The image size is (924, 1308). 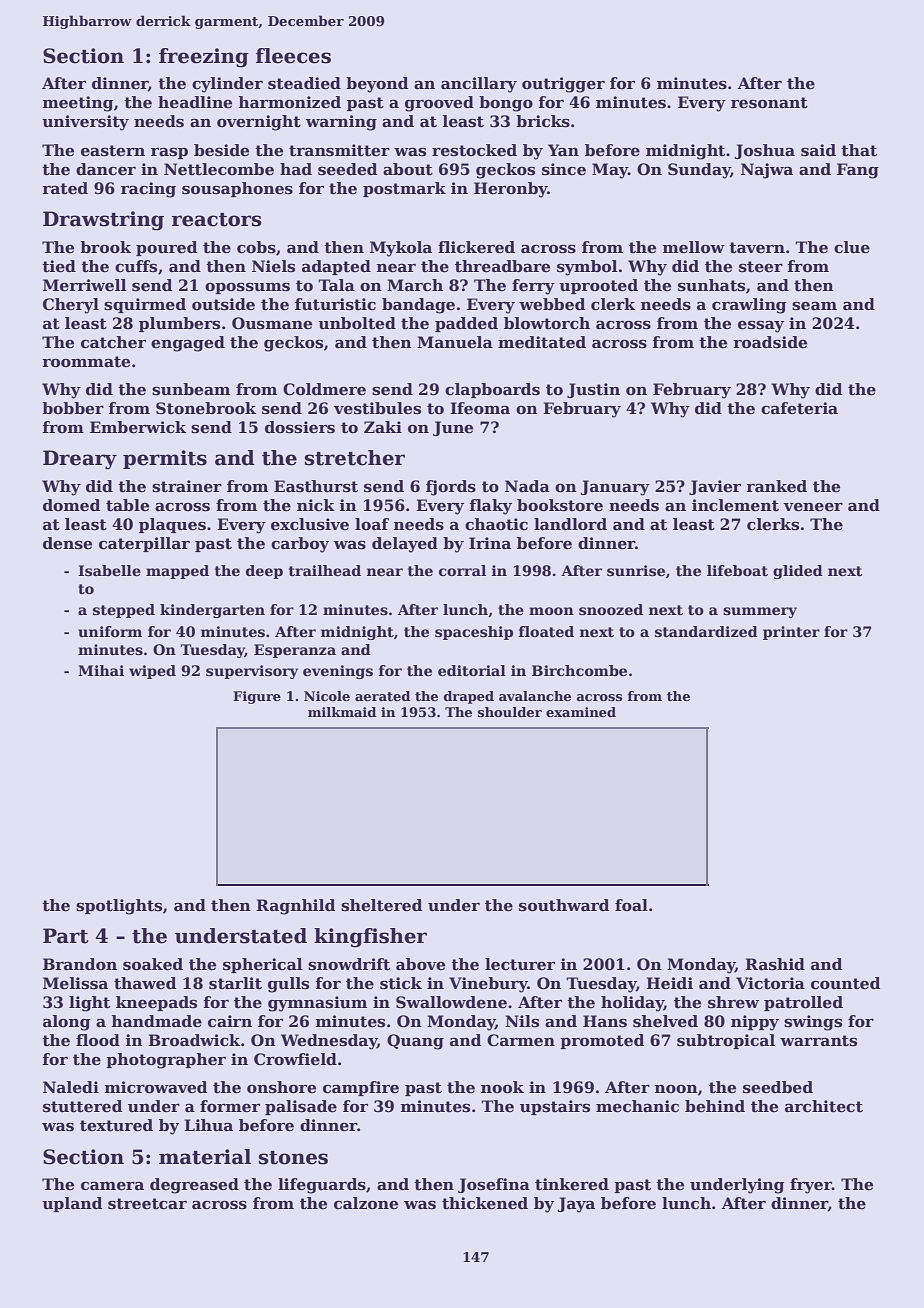 I want to click on southward, so click(x=564, y=905).
